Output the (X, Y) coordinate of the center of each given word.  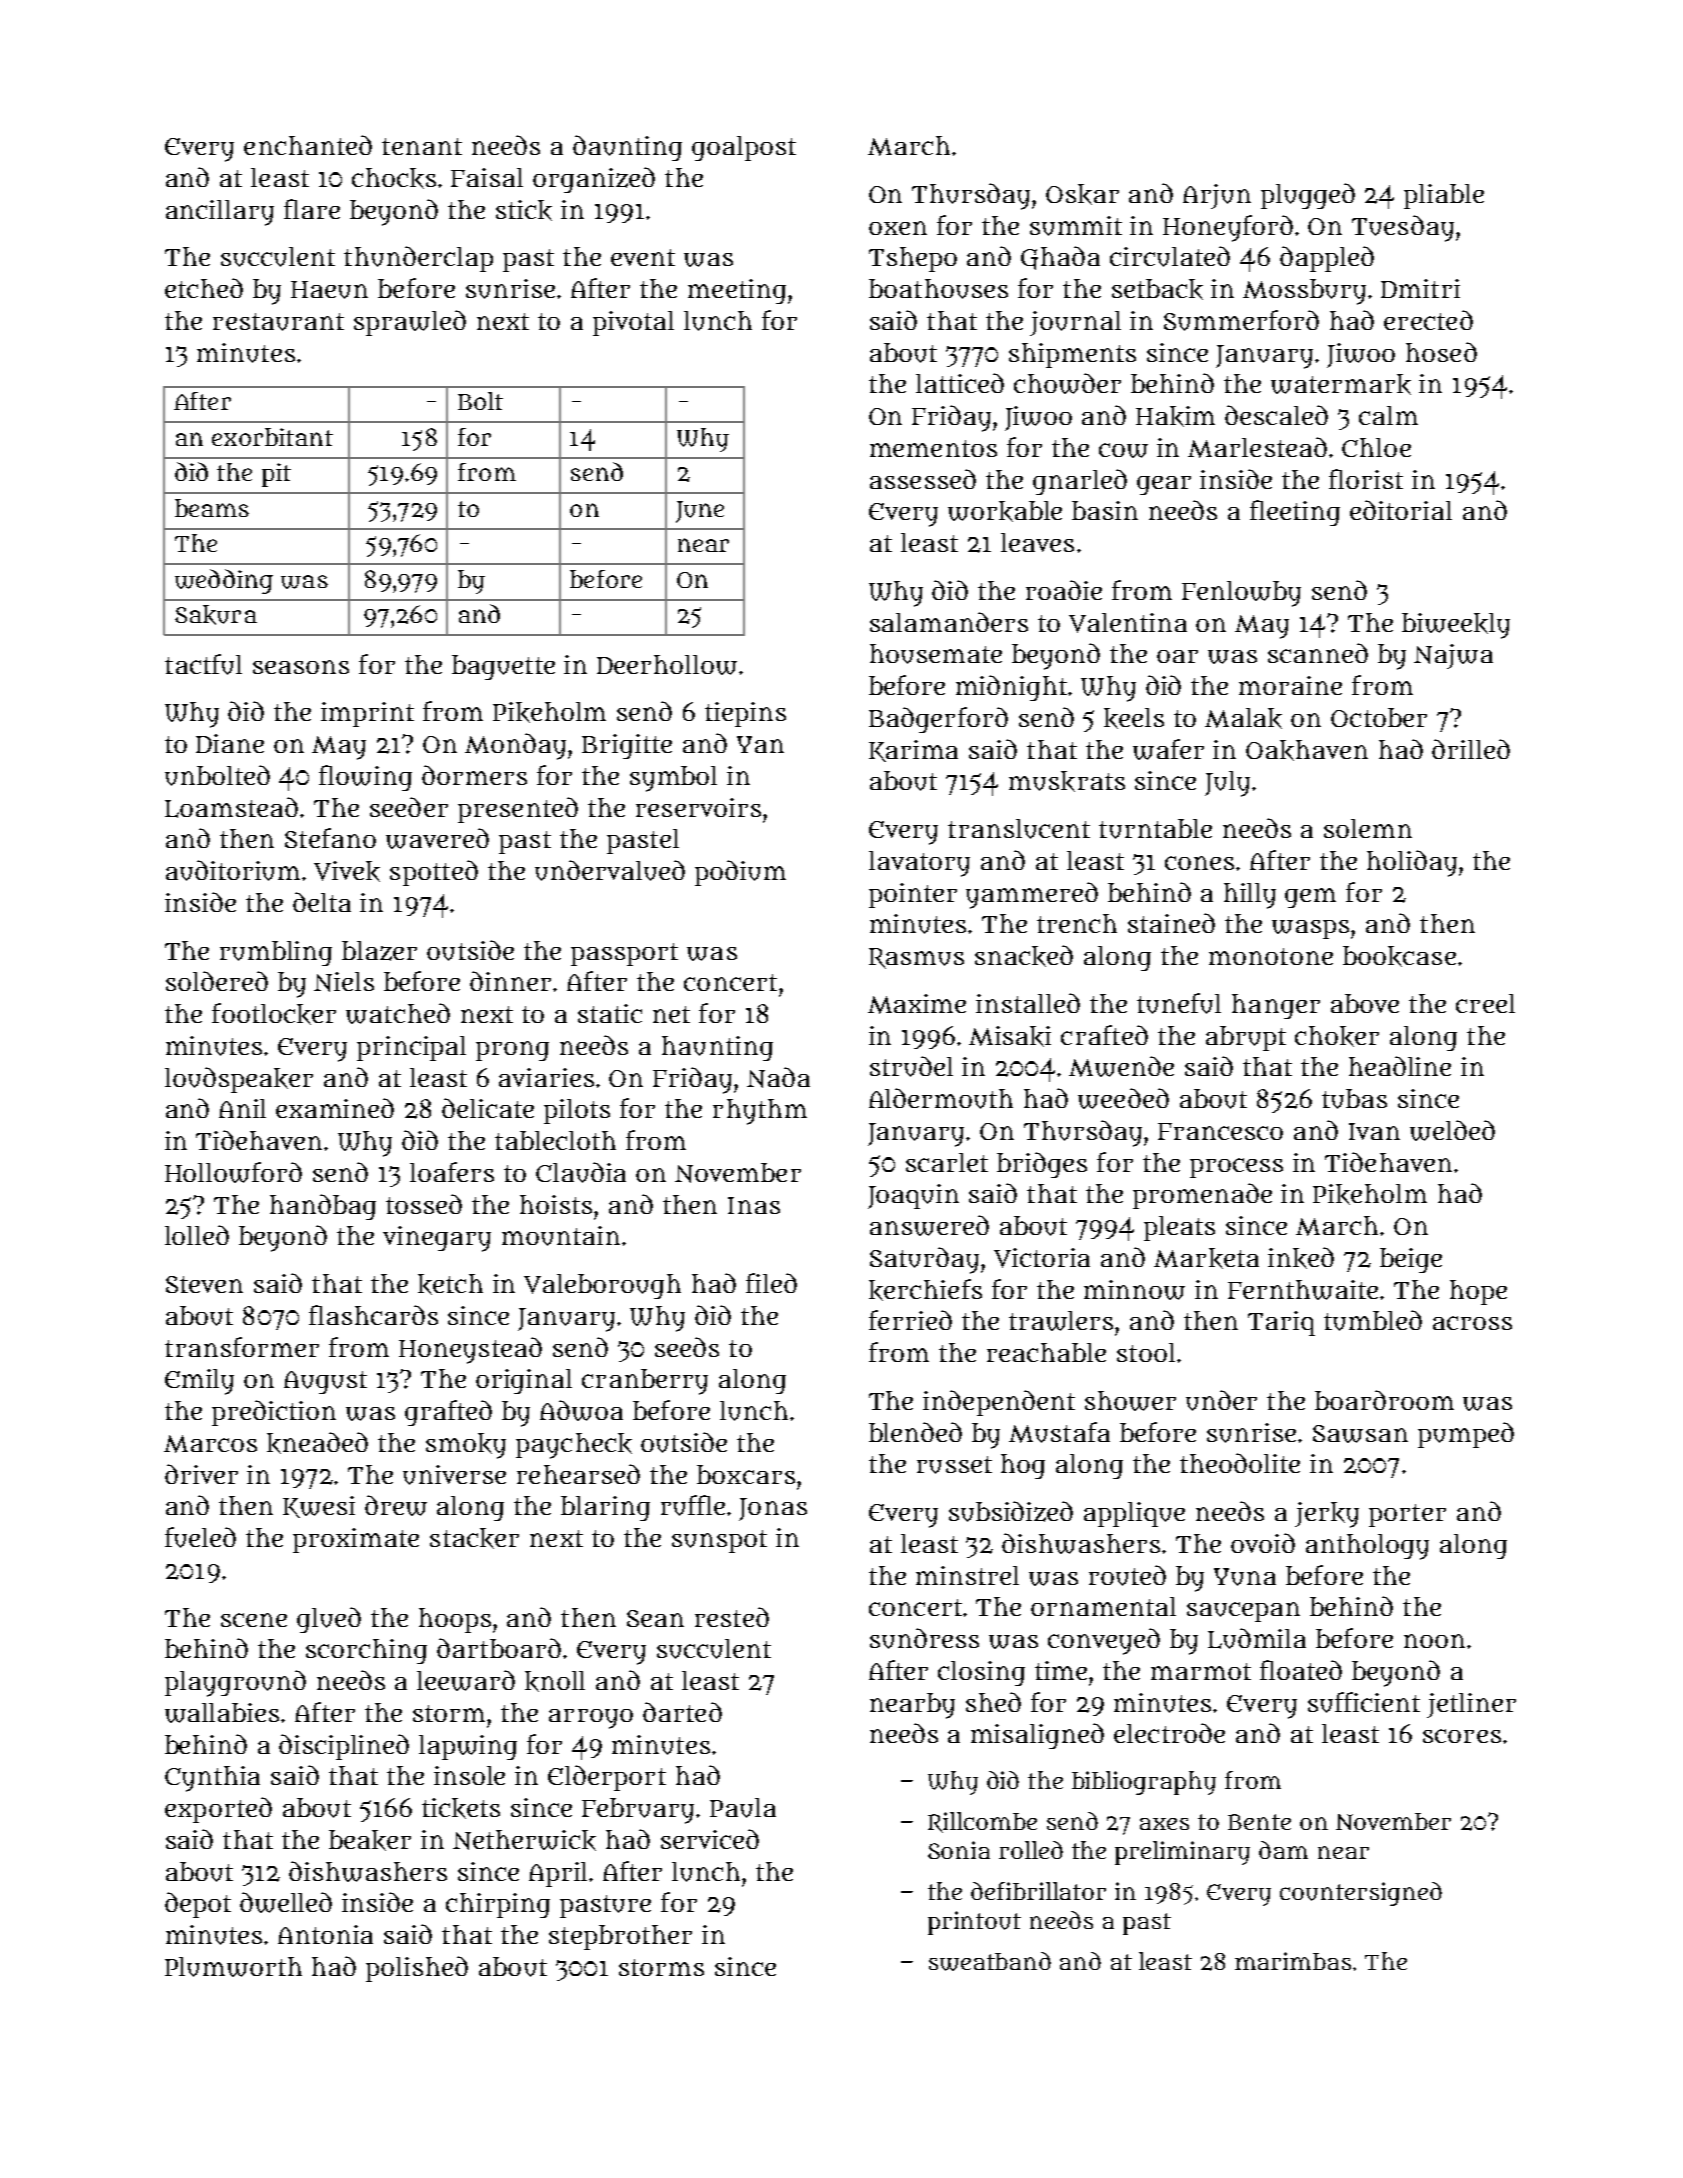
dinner (510, 981)
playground (235, 1683)
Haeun (329, 290)
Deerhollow (667, 665)
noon (1434, 1641)
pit (276, 475)
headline (1400, 1066)
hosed (1441, 352)
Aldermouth (941, 1098)
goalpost (744, 148)
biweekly (1456, 626)
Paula (743, 1808)
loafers (452, 1172)
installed (1028, 1003)
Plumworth (233, 1967)
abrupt (1246, 1038)
